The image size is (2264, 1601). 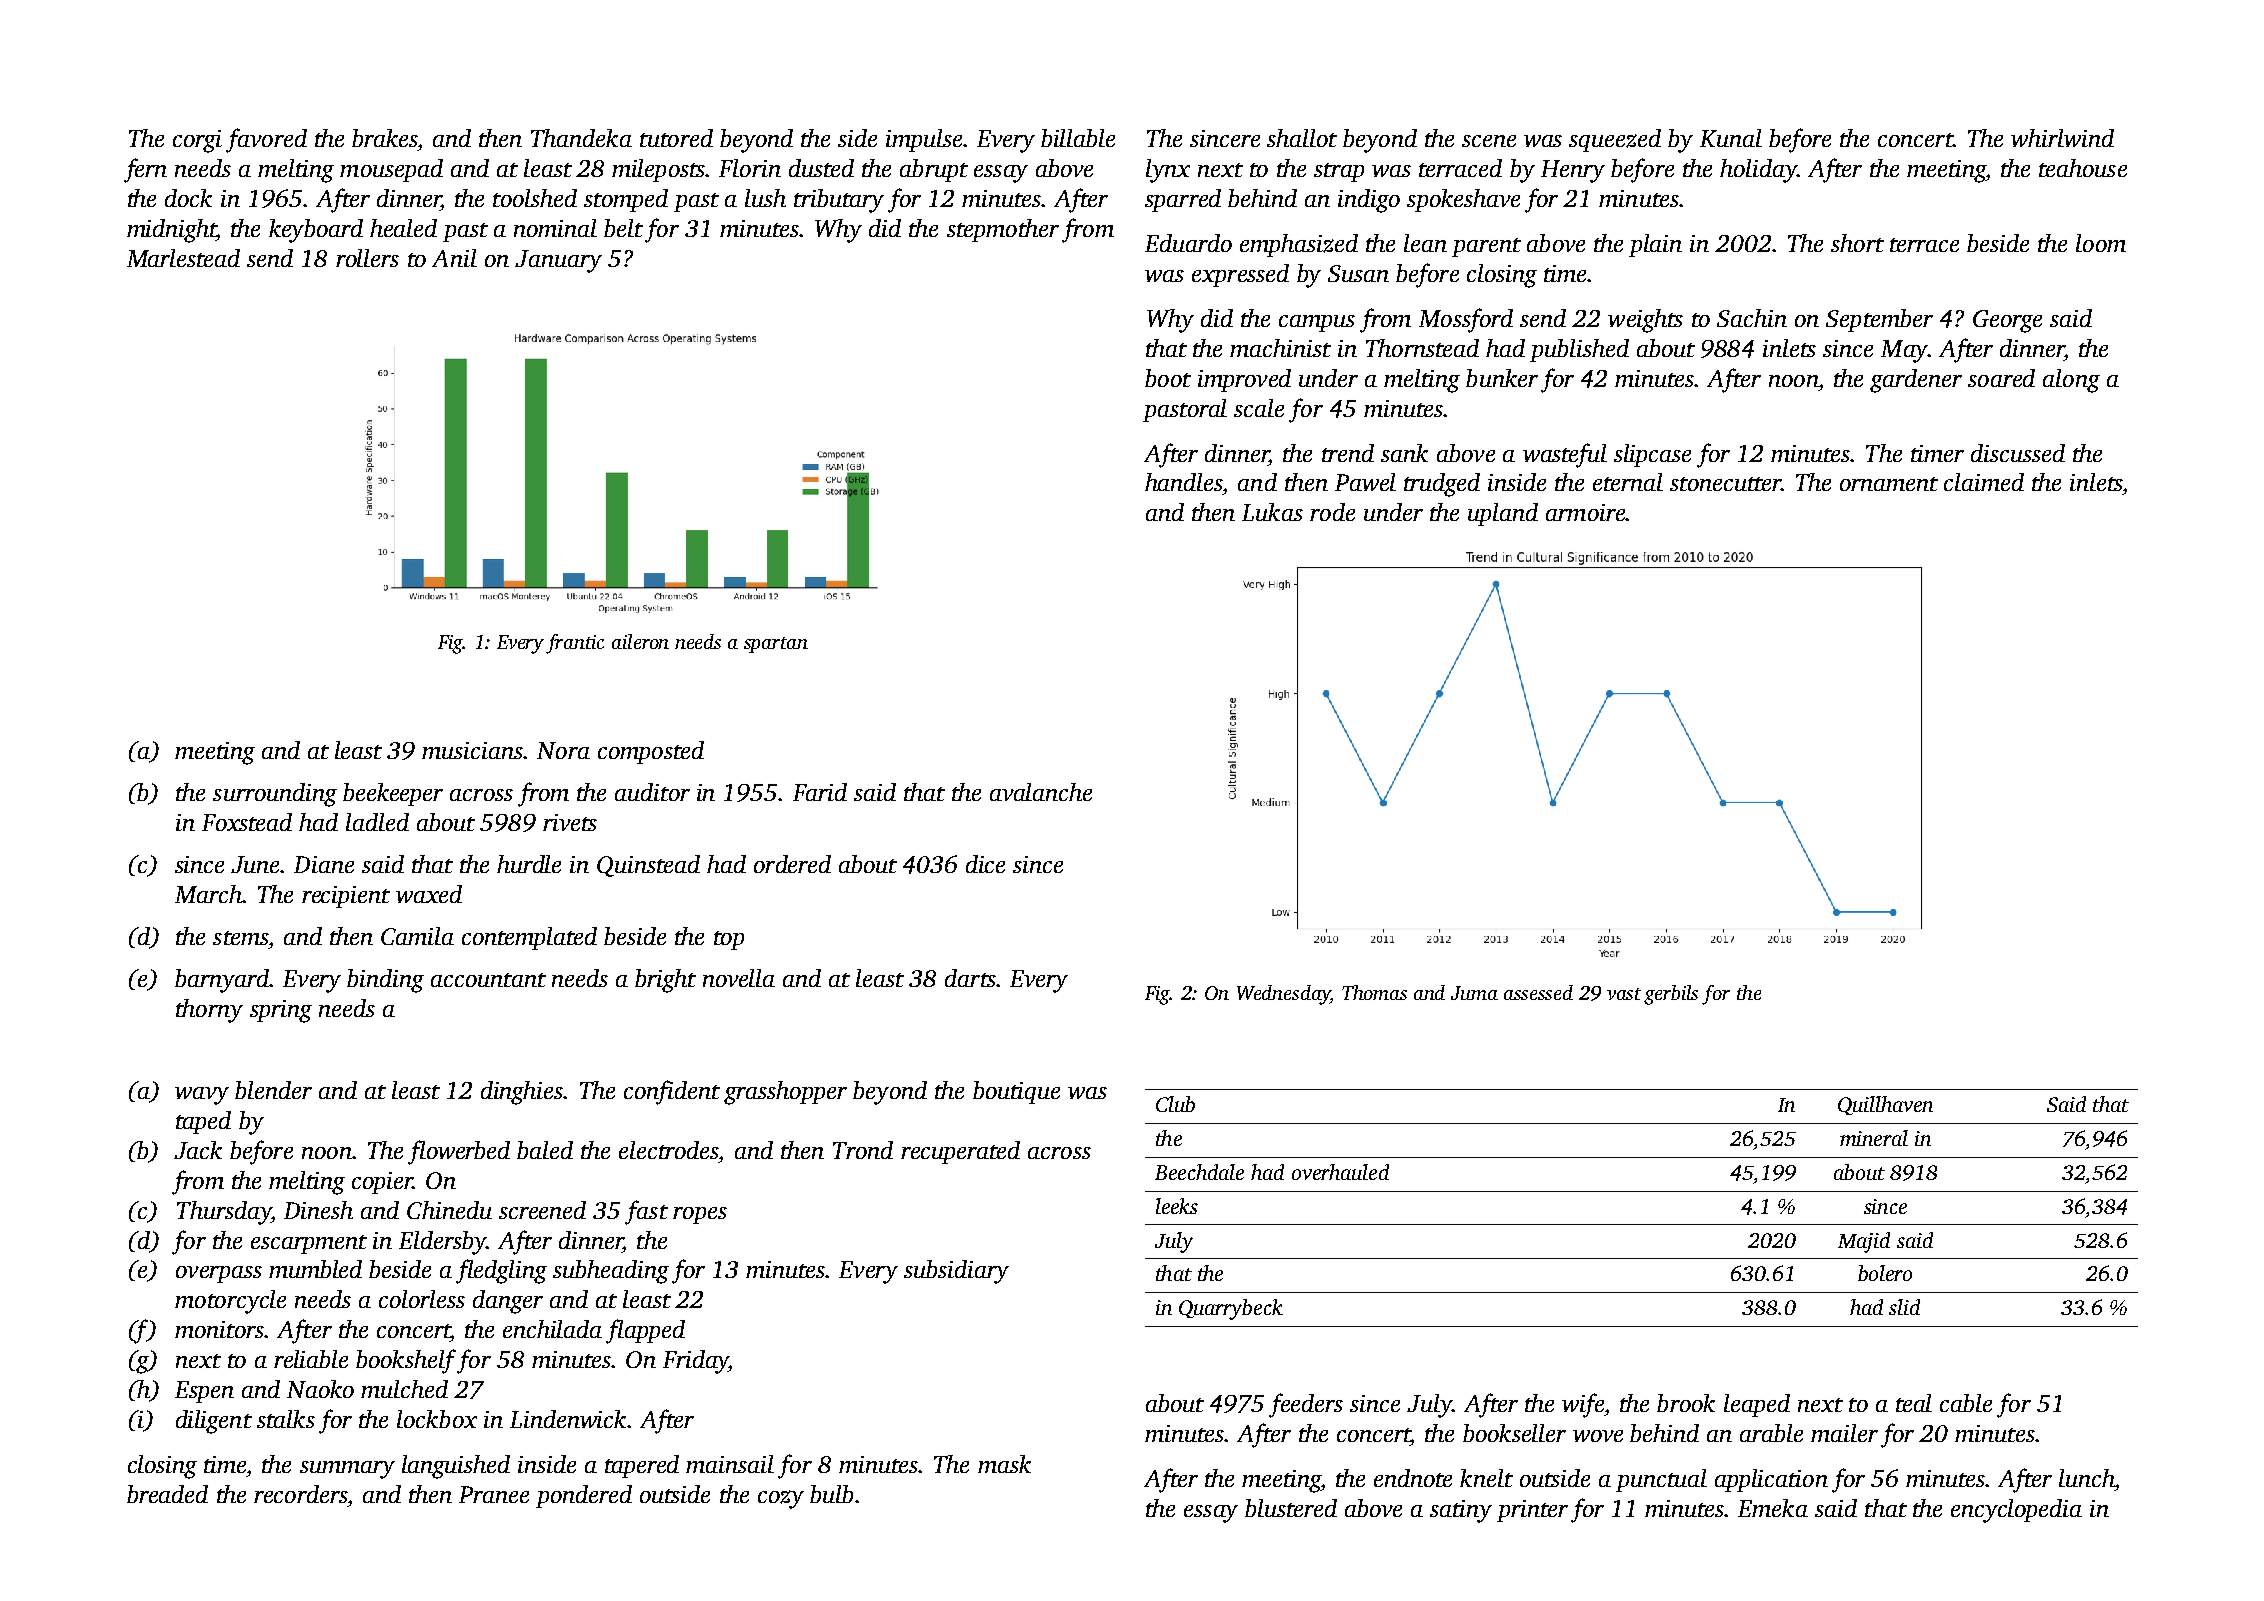 What do you see at coordinates (1016, 1092) in the screenshot?
I see `boutique` at bounding box center [1016, 1092].
